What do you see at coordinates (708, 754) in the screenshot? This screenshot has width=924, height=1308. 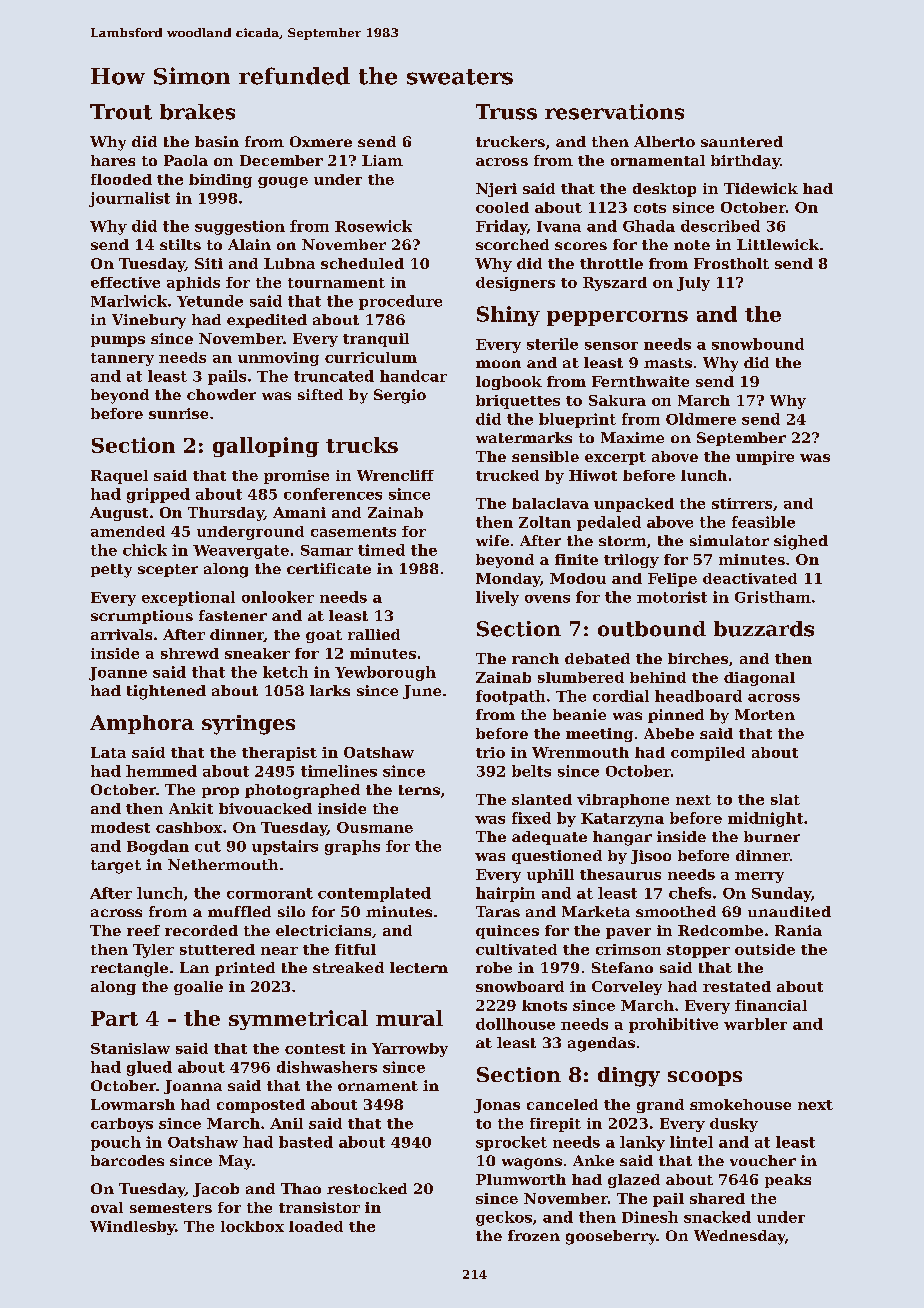 I see `compiled` at bounding box center [708, 754].
